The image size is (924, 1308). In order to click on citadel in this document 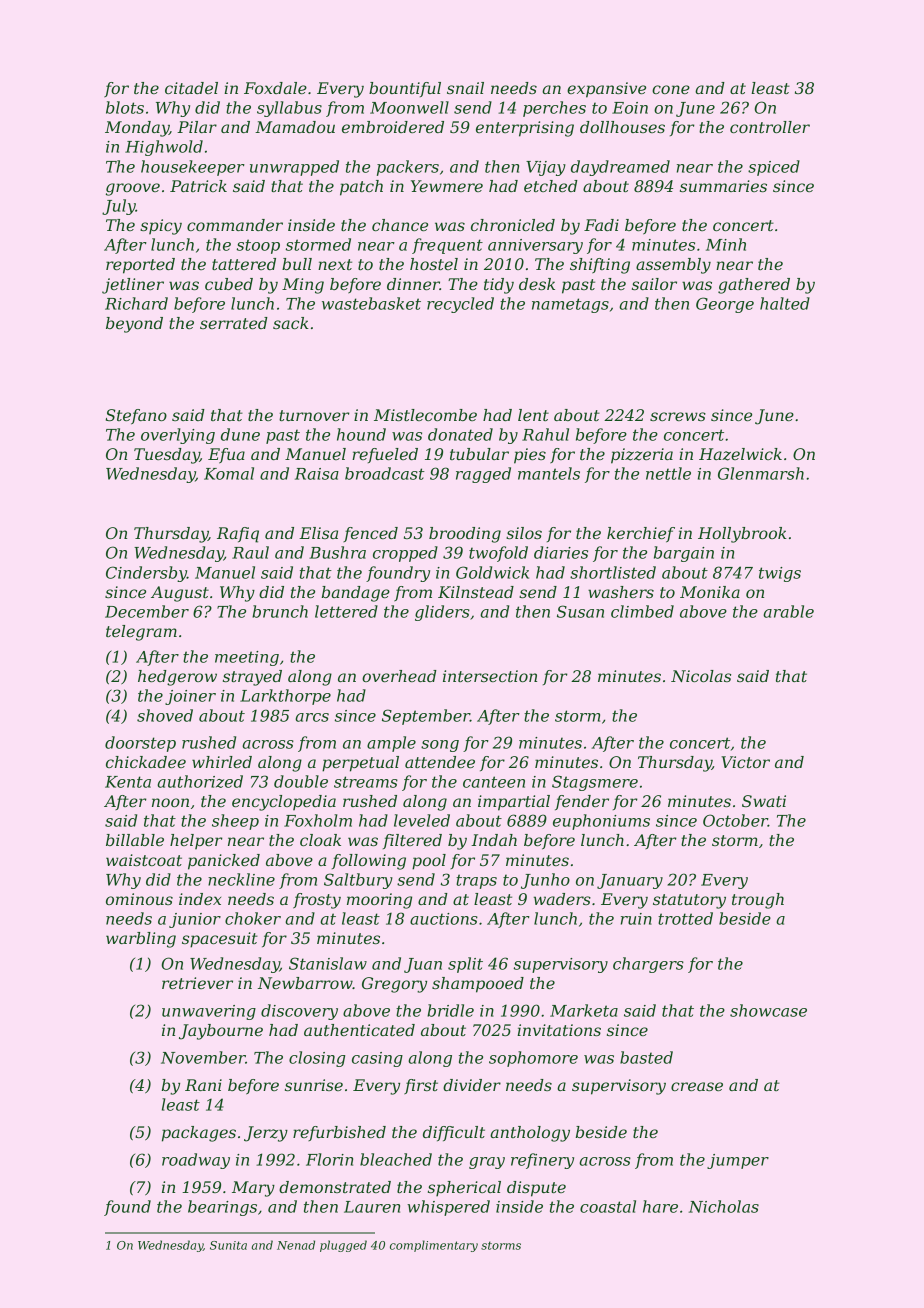, I will do `click(191, 88)`.
